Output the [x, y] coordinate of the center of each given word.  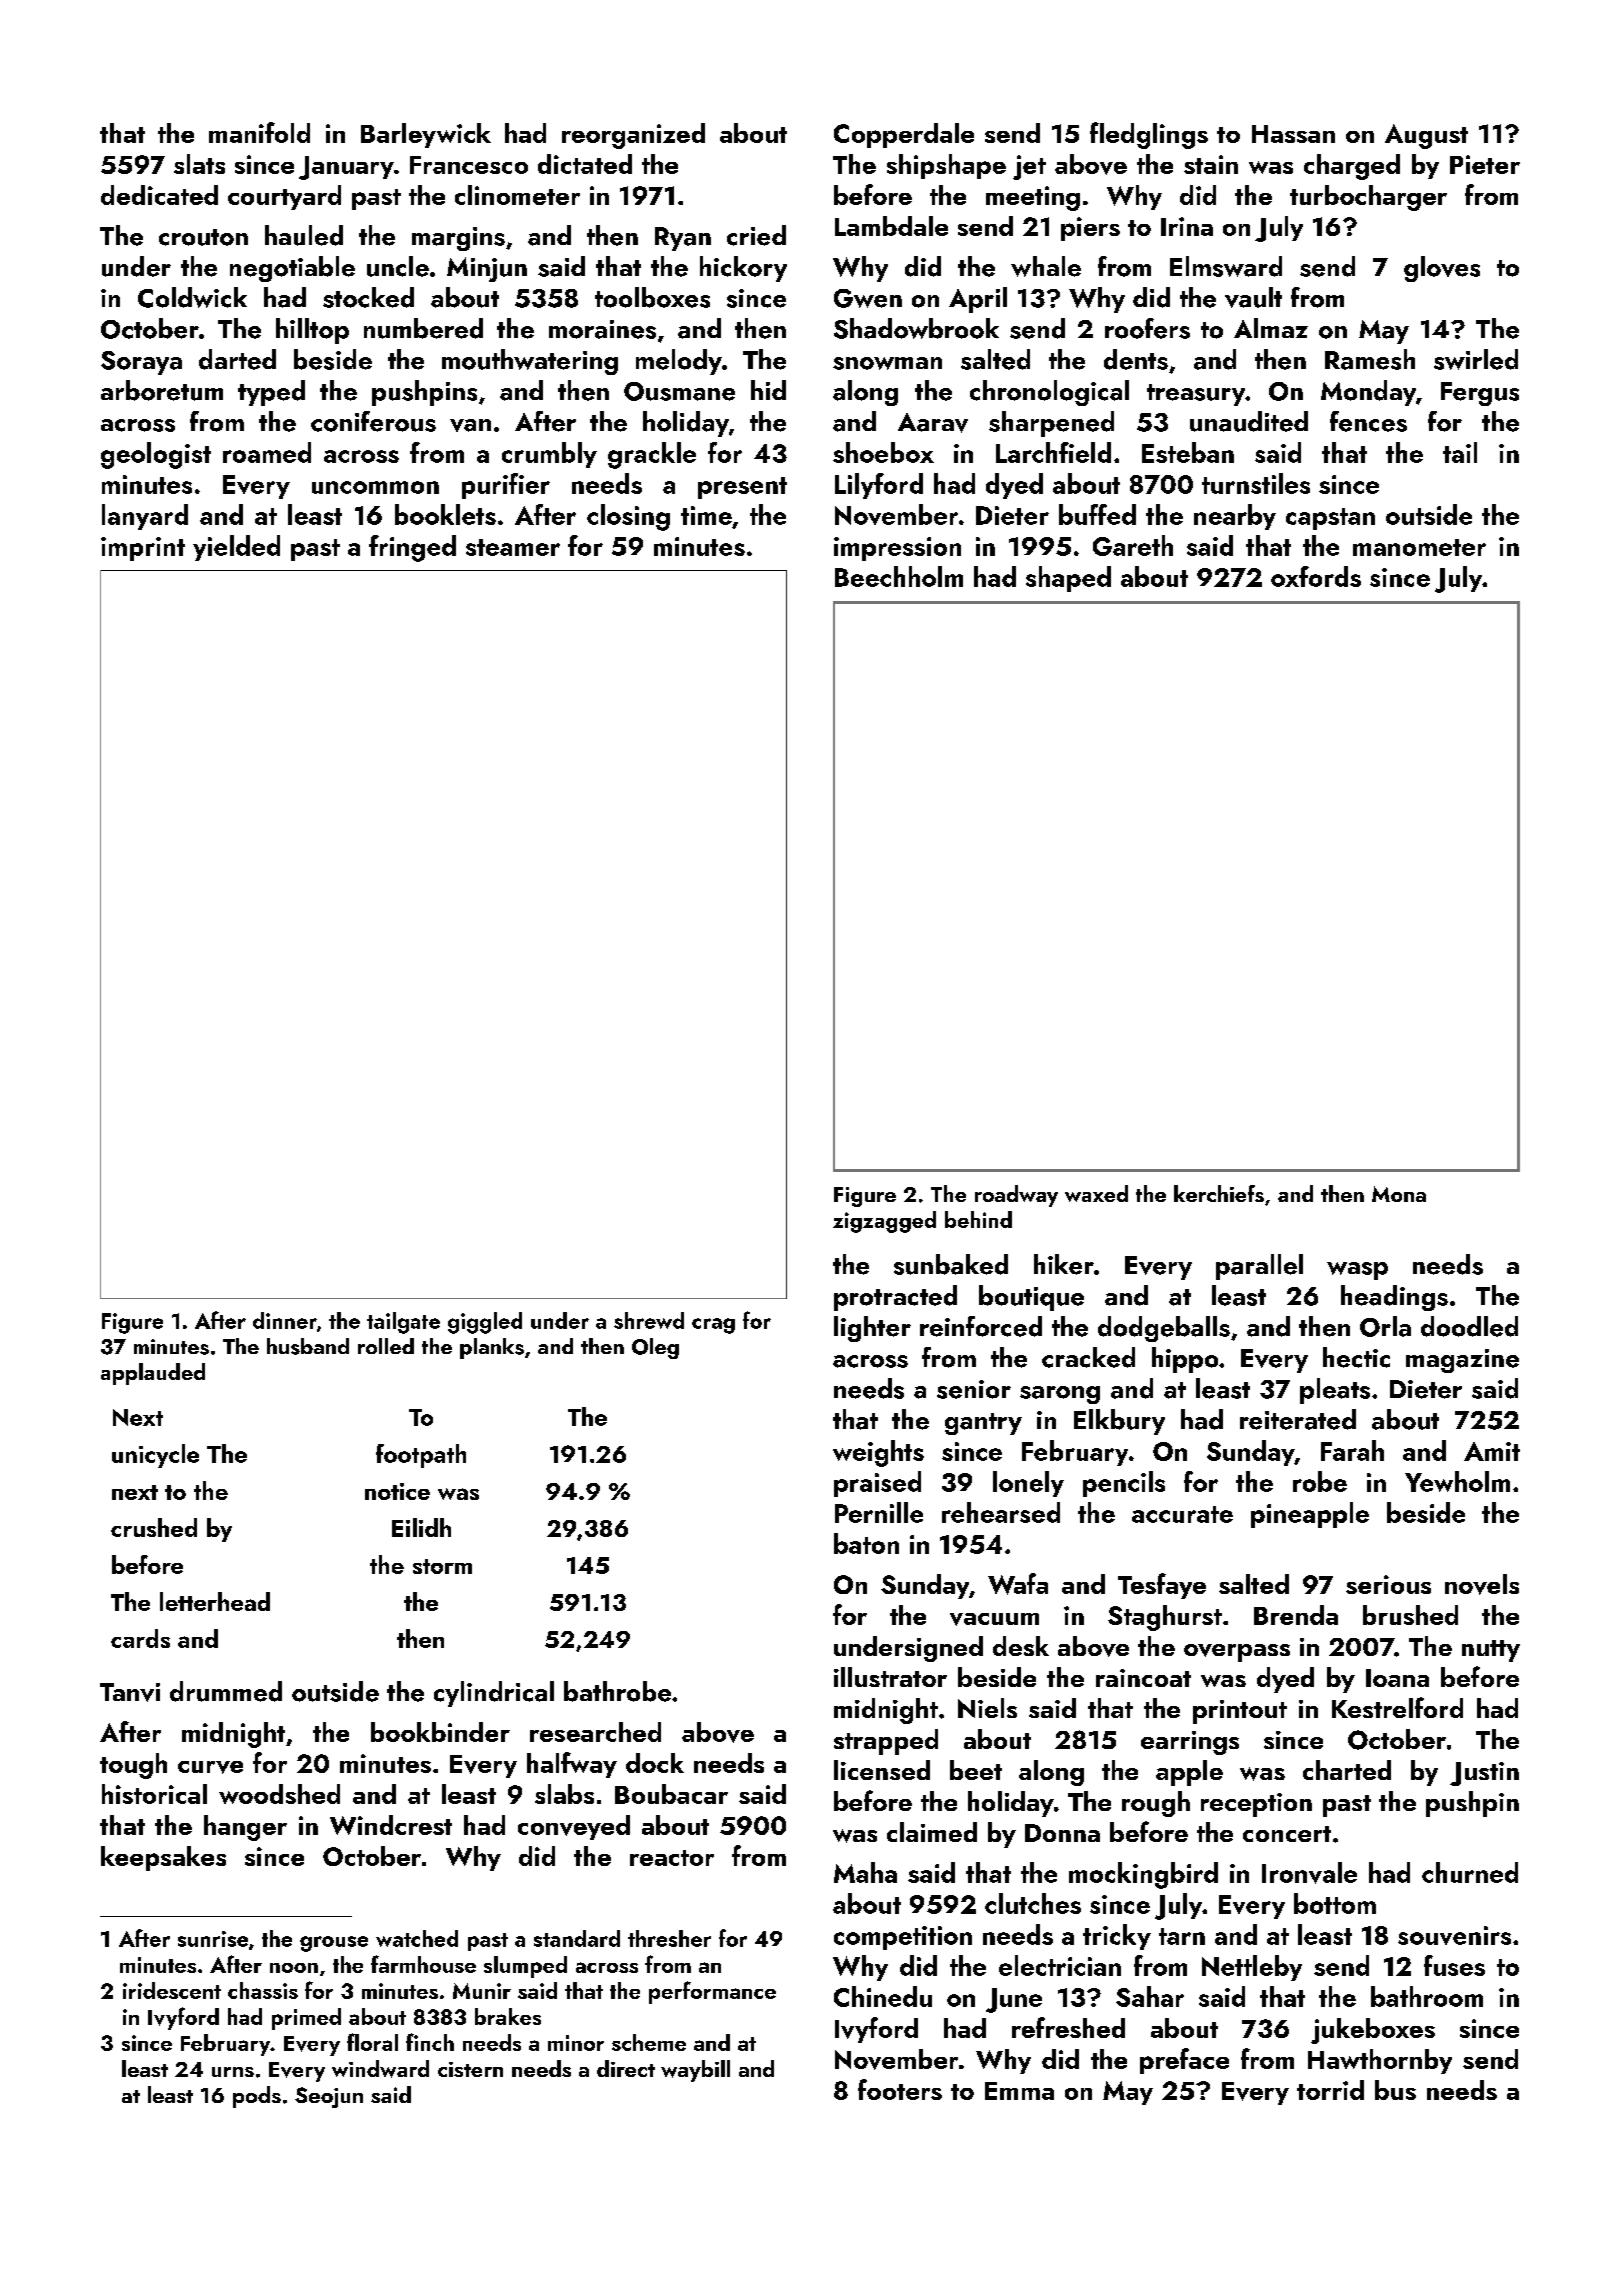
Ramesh [1370, 359]
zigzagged [884, 1222]
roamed [267, 452]
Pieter [1485, 164]
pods [257, 2097]
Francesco [469, 165]
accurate [1182, 1514]
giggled [485, 1323]
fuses [1454, 1965]
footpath [421, 1456]
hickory [743, 269]
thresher [669, 1938]
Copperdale [904, 135]
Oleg [655, 1348]
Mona [1399, 1194]
